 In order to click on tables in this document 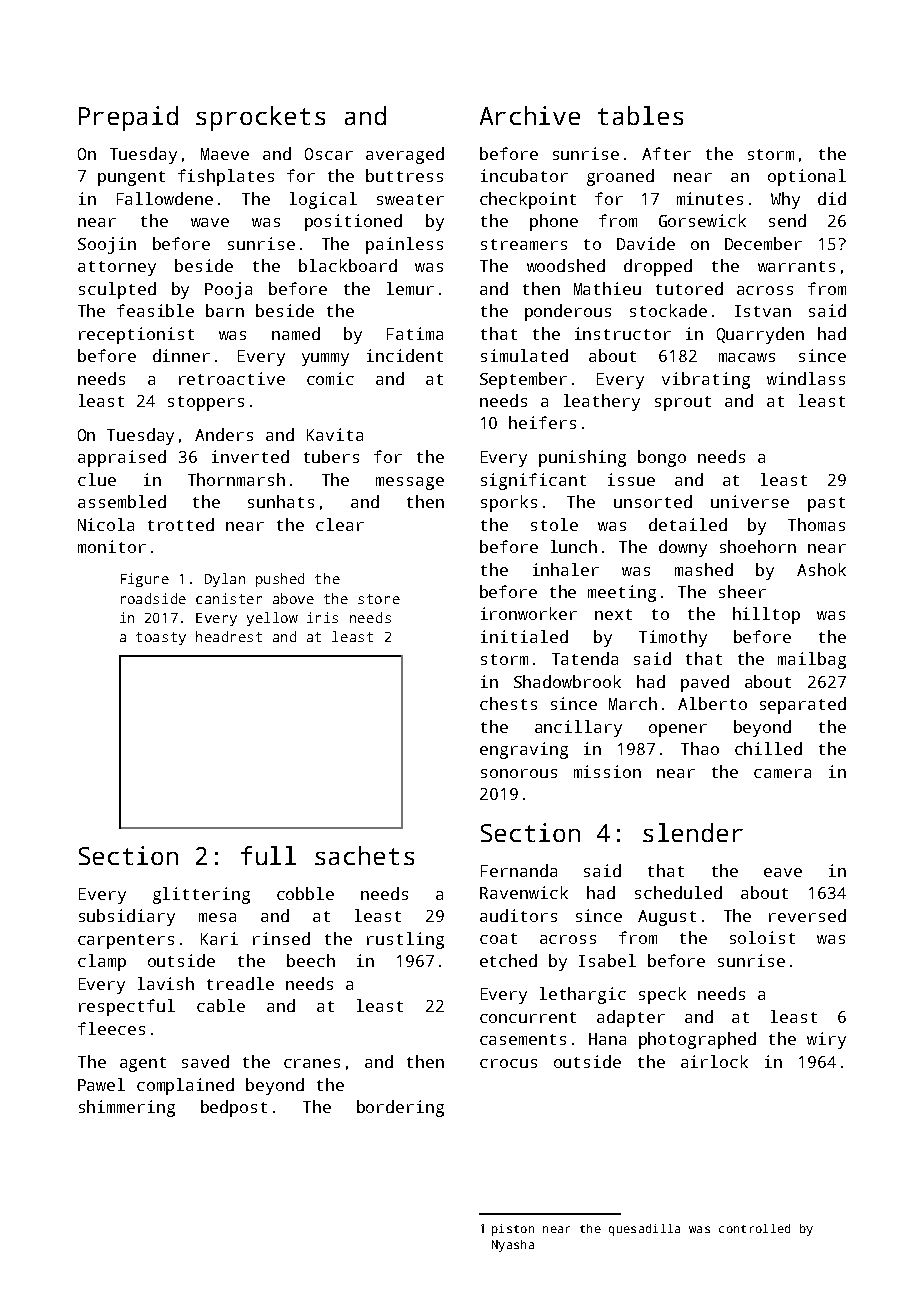, I will do `click(640, 115)`.
